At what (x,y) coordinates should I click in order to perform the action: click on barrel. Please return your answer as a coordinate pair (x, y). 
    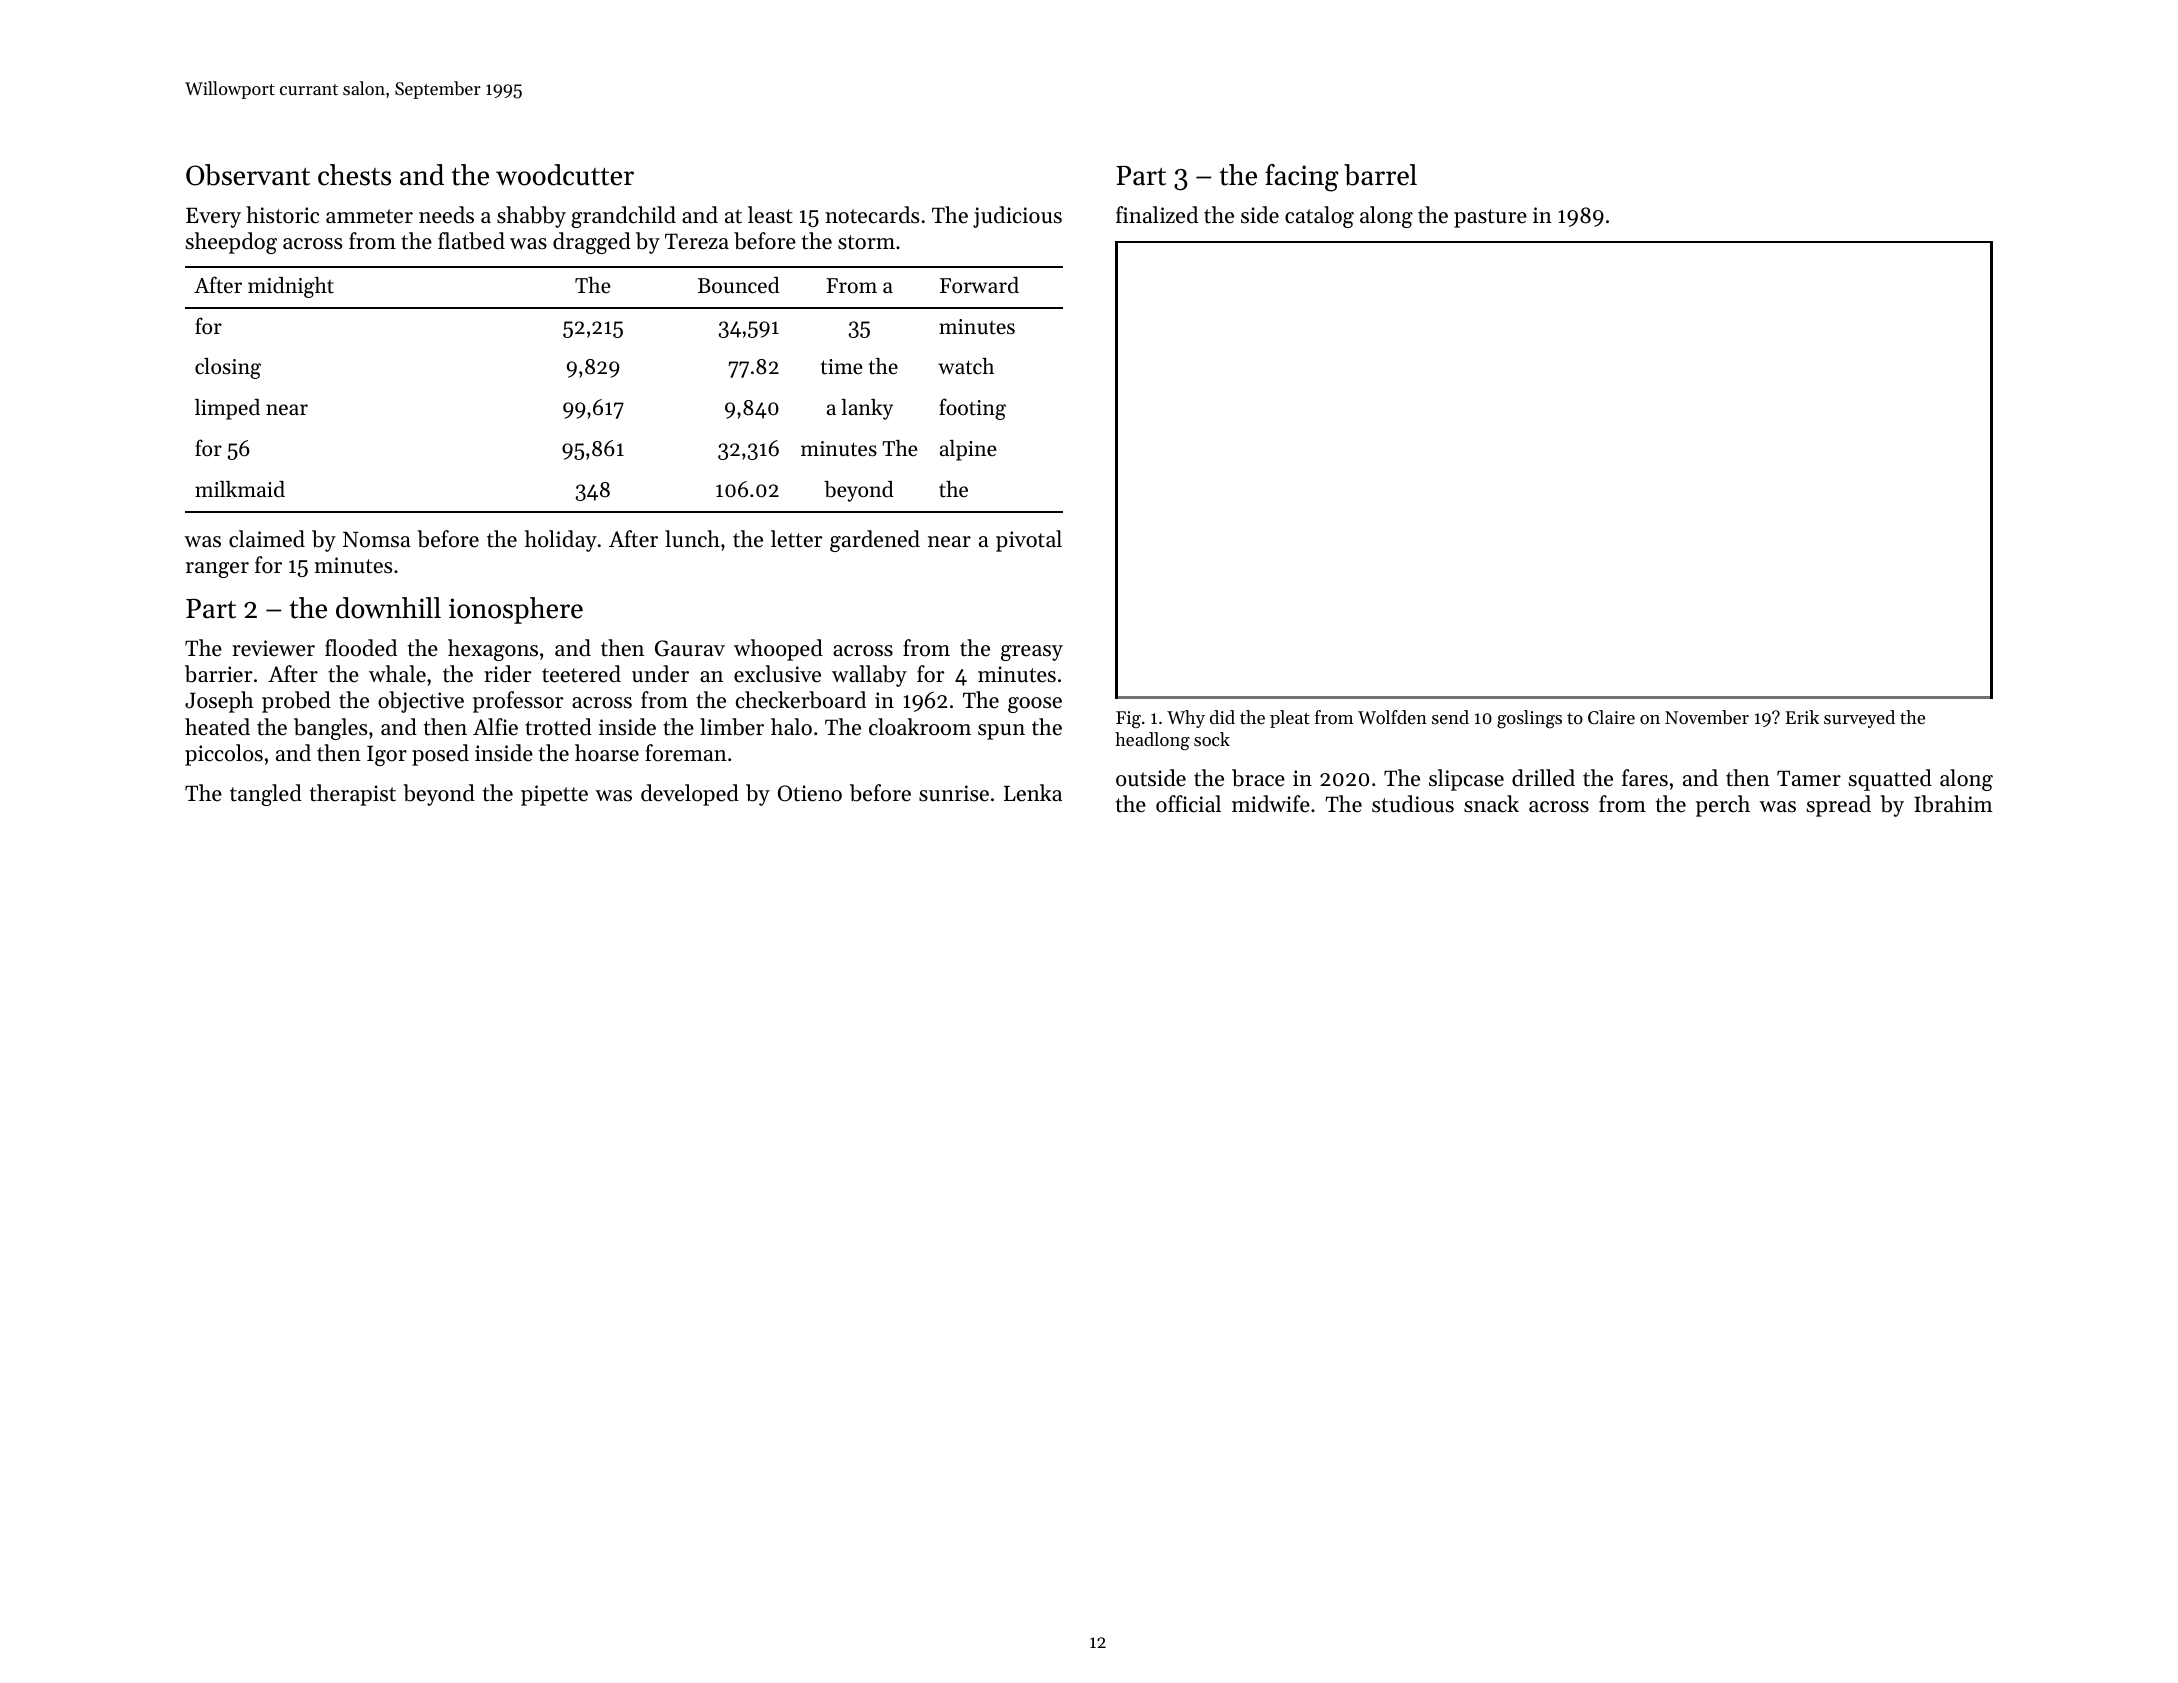
    Looking at the image, I should click on (1380, 175).
